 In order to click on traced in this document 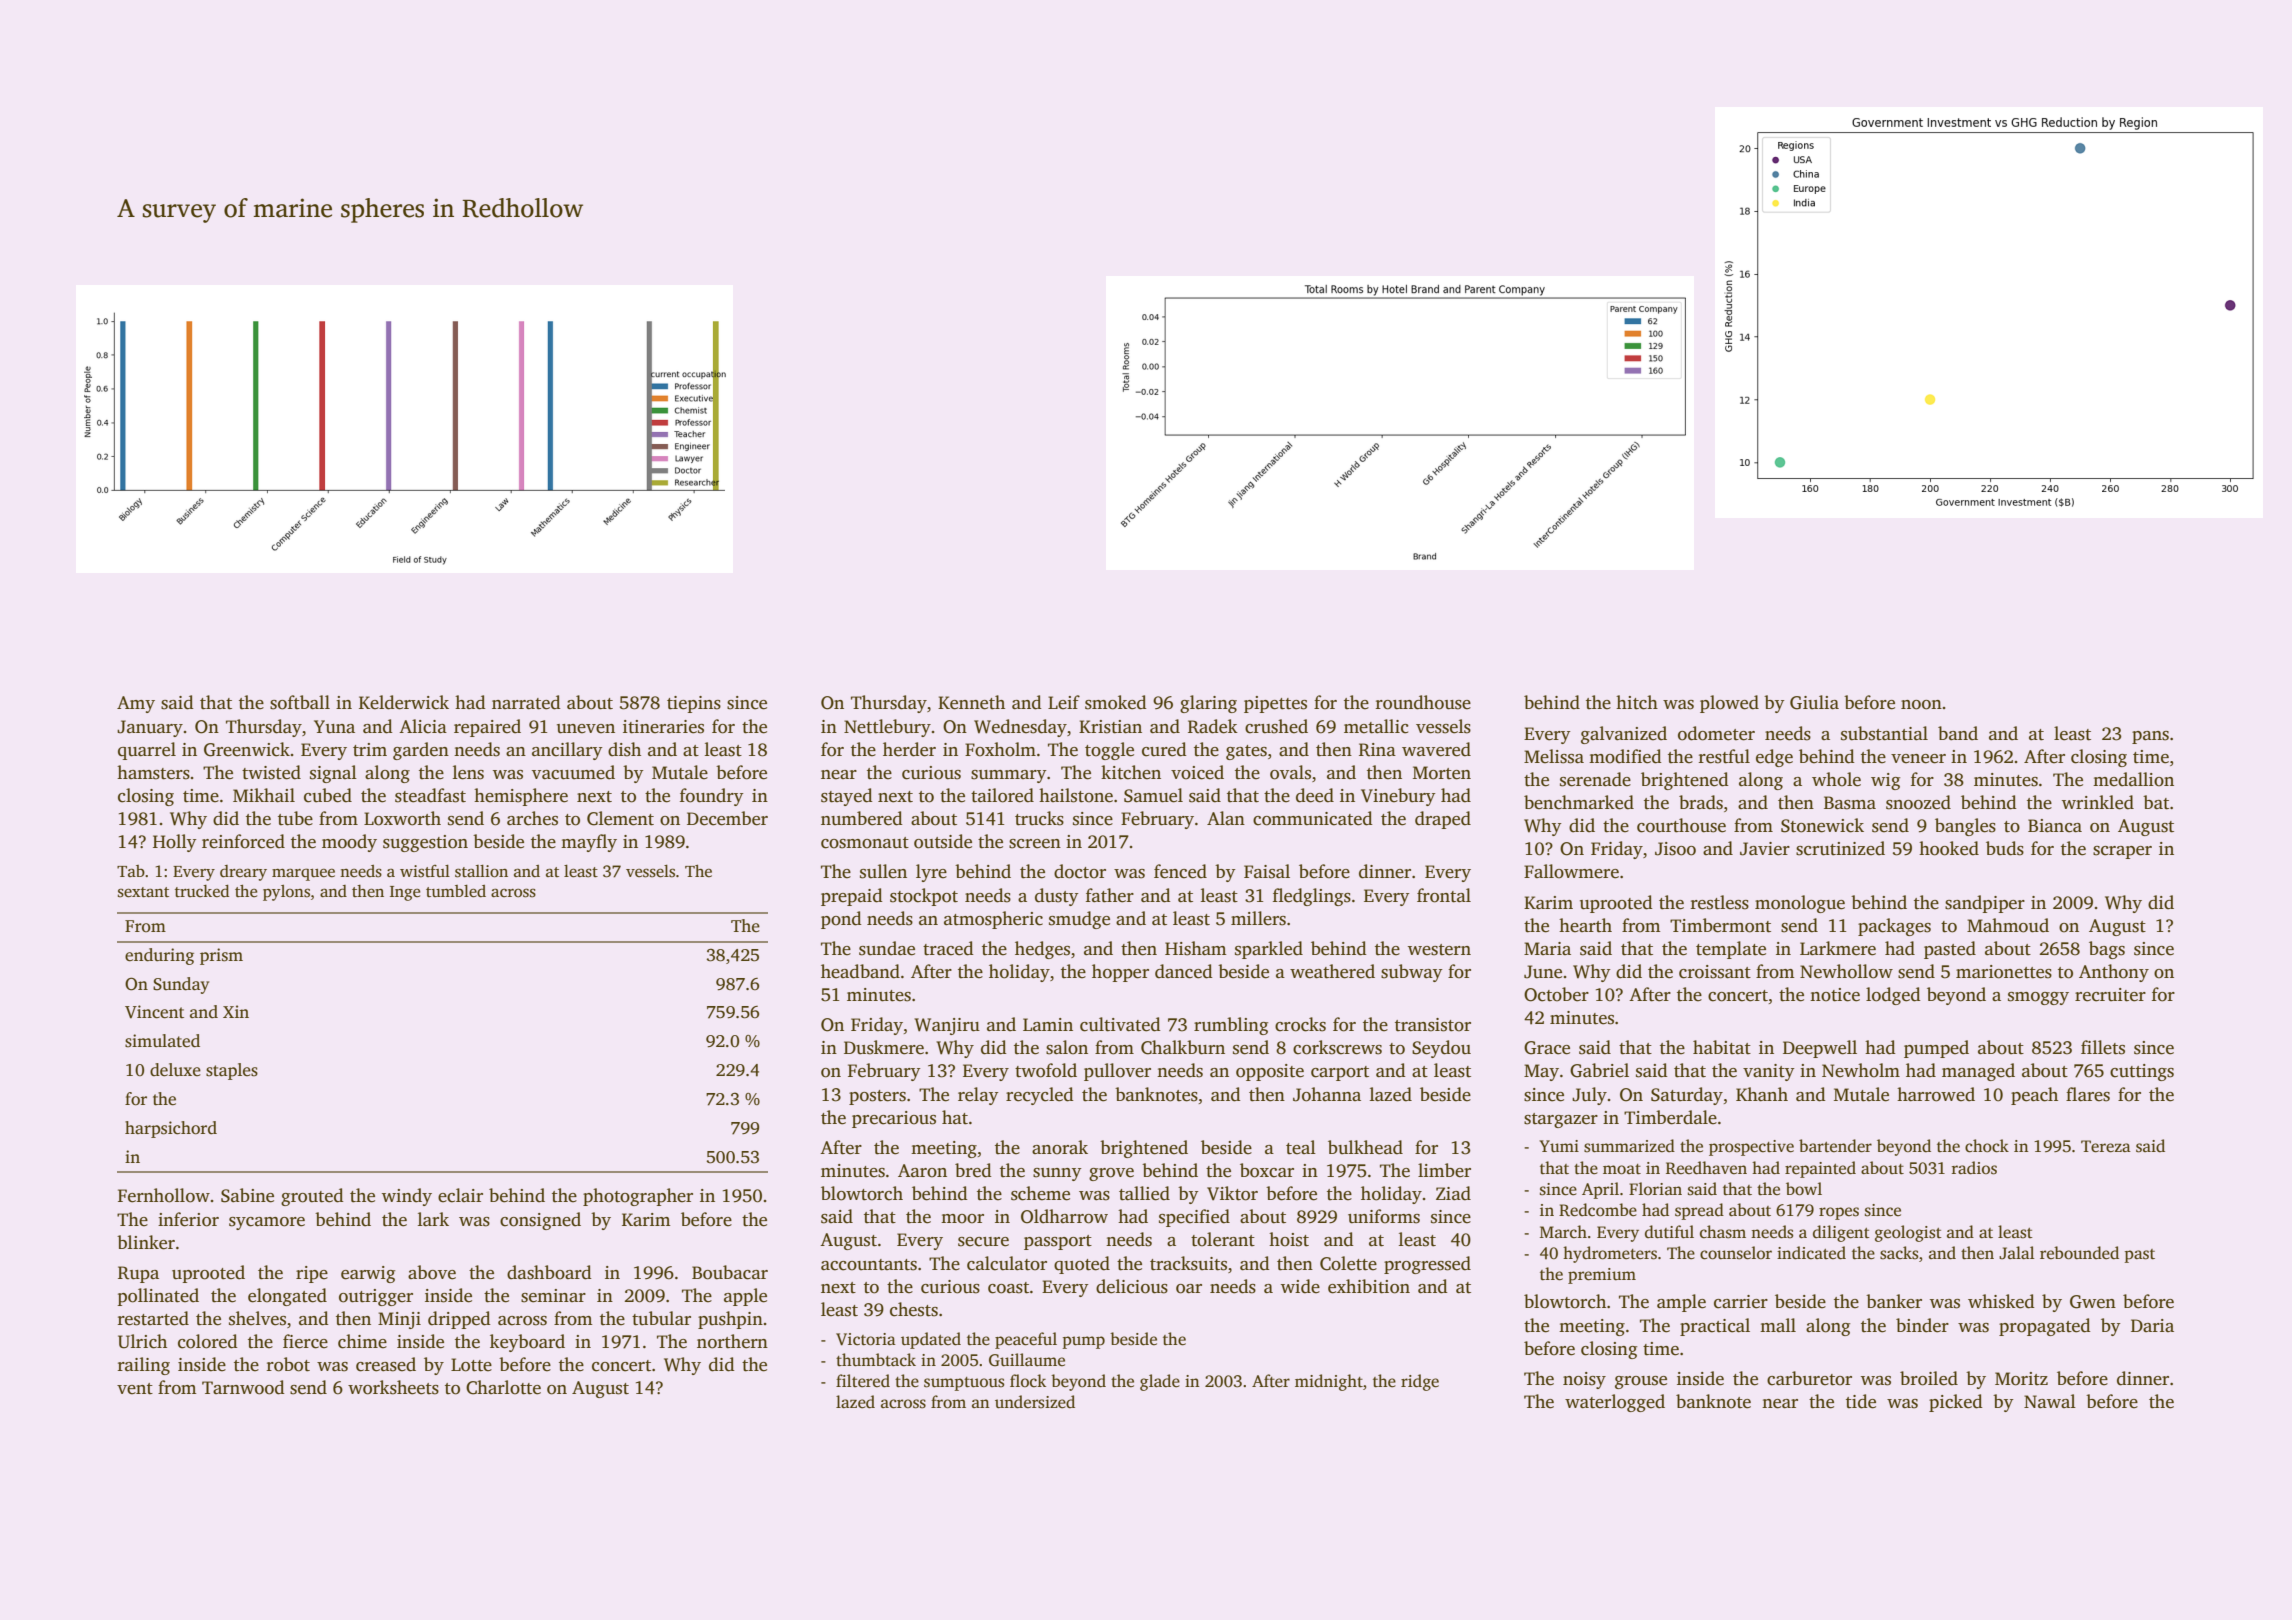, I will do `click(948, 948)`.
